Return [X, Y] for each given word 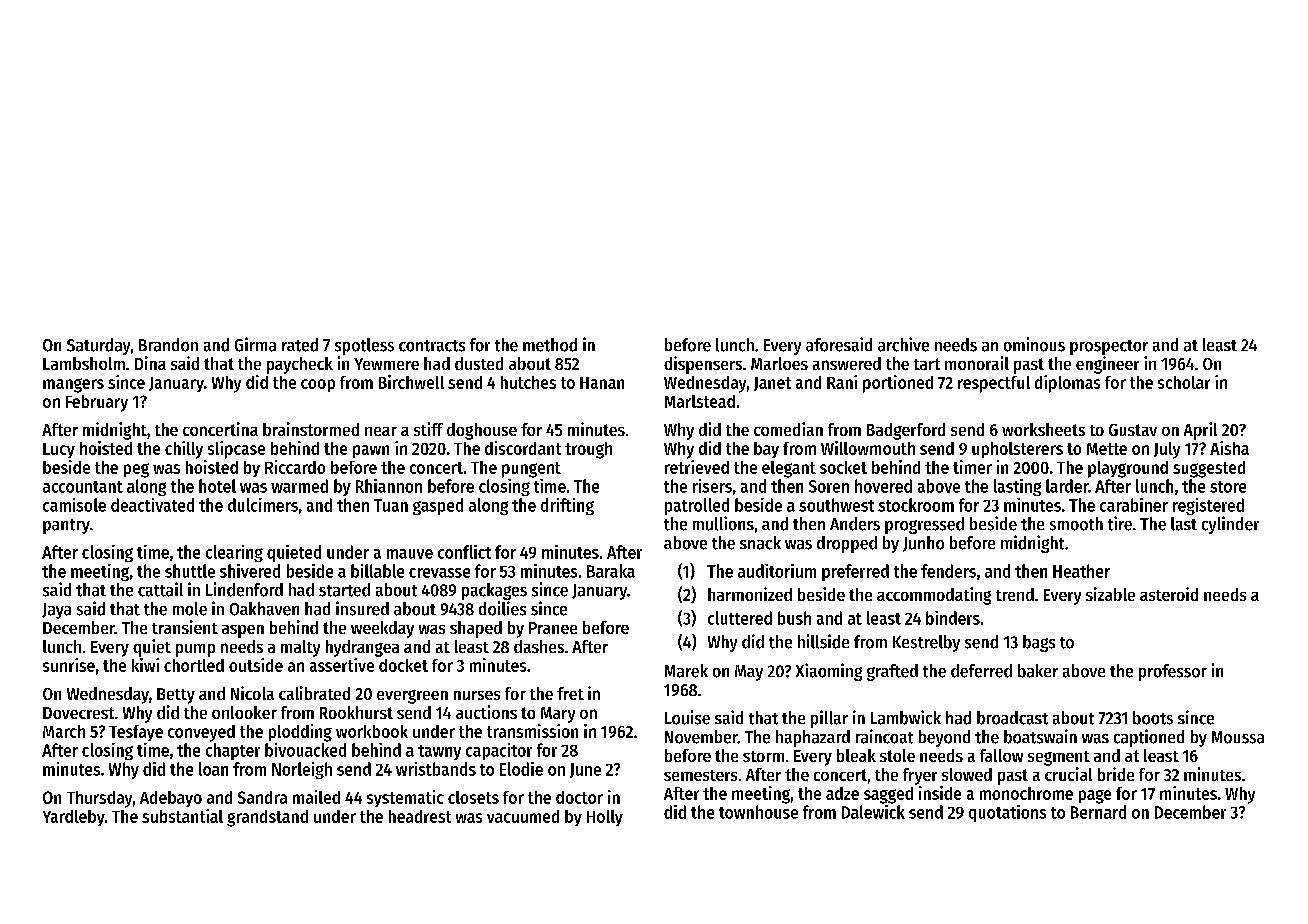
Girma [255, 344]
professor [1173, 672]
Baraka [611, 571]
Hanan [602, 383]
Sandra [262, 797]
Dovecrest [78, 713]
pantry [66, 526]
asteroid [1169, 594]
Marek [686, 671]
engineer [1107, 365]
